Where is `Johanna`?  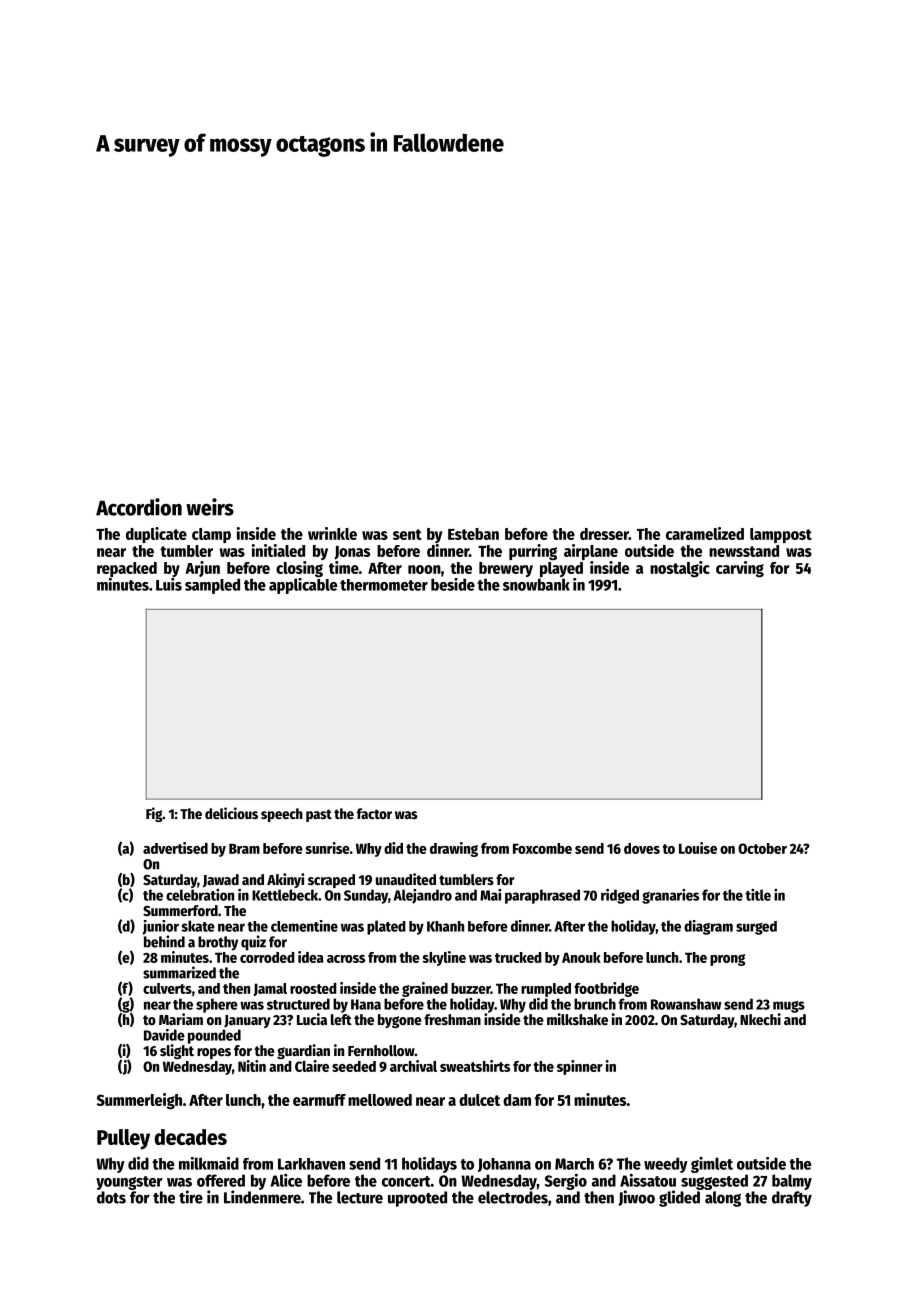
Johanna is located at coordinates (504, 1165).
